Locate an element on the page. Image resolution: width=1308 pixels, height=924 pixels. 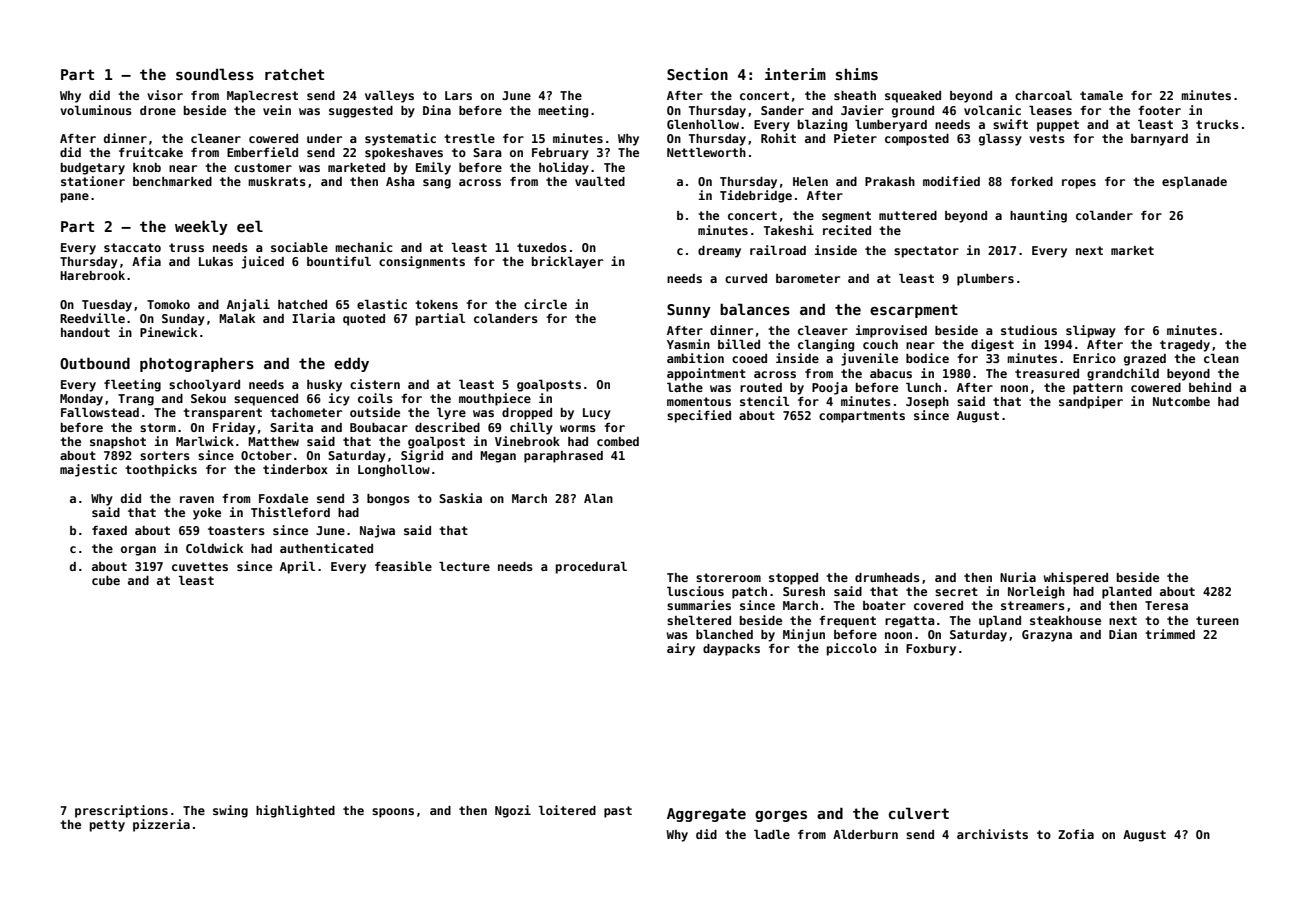
tamale is located at coordinates (1101, 95).
